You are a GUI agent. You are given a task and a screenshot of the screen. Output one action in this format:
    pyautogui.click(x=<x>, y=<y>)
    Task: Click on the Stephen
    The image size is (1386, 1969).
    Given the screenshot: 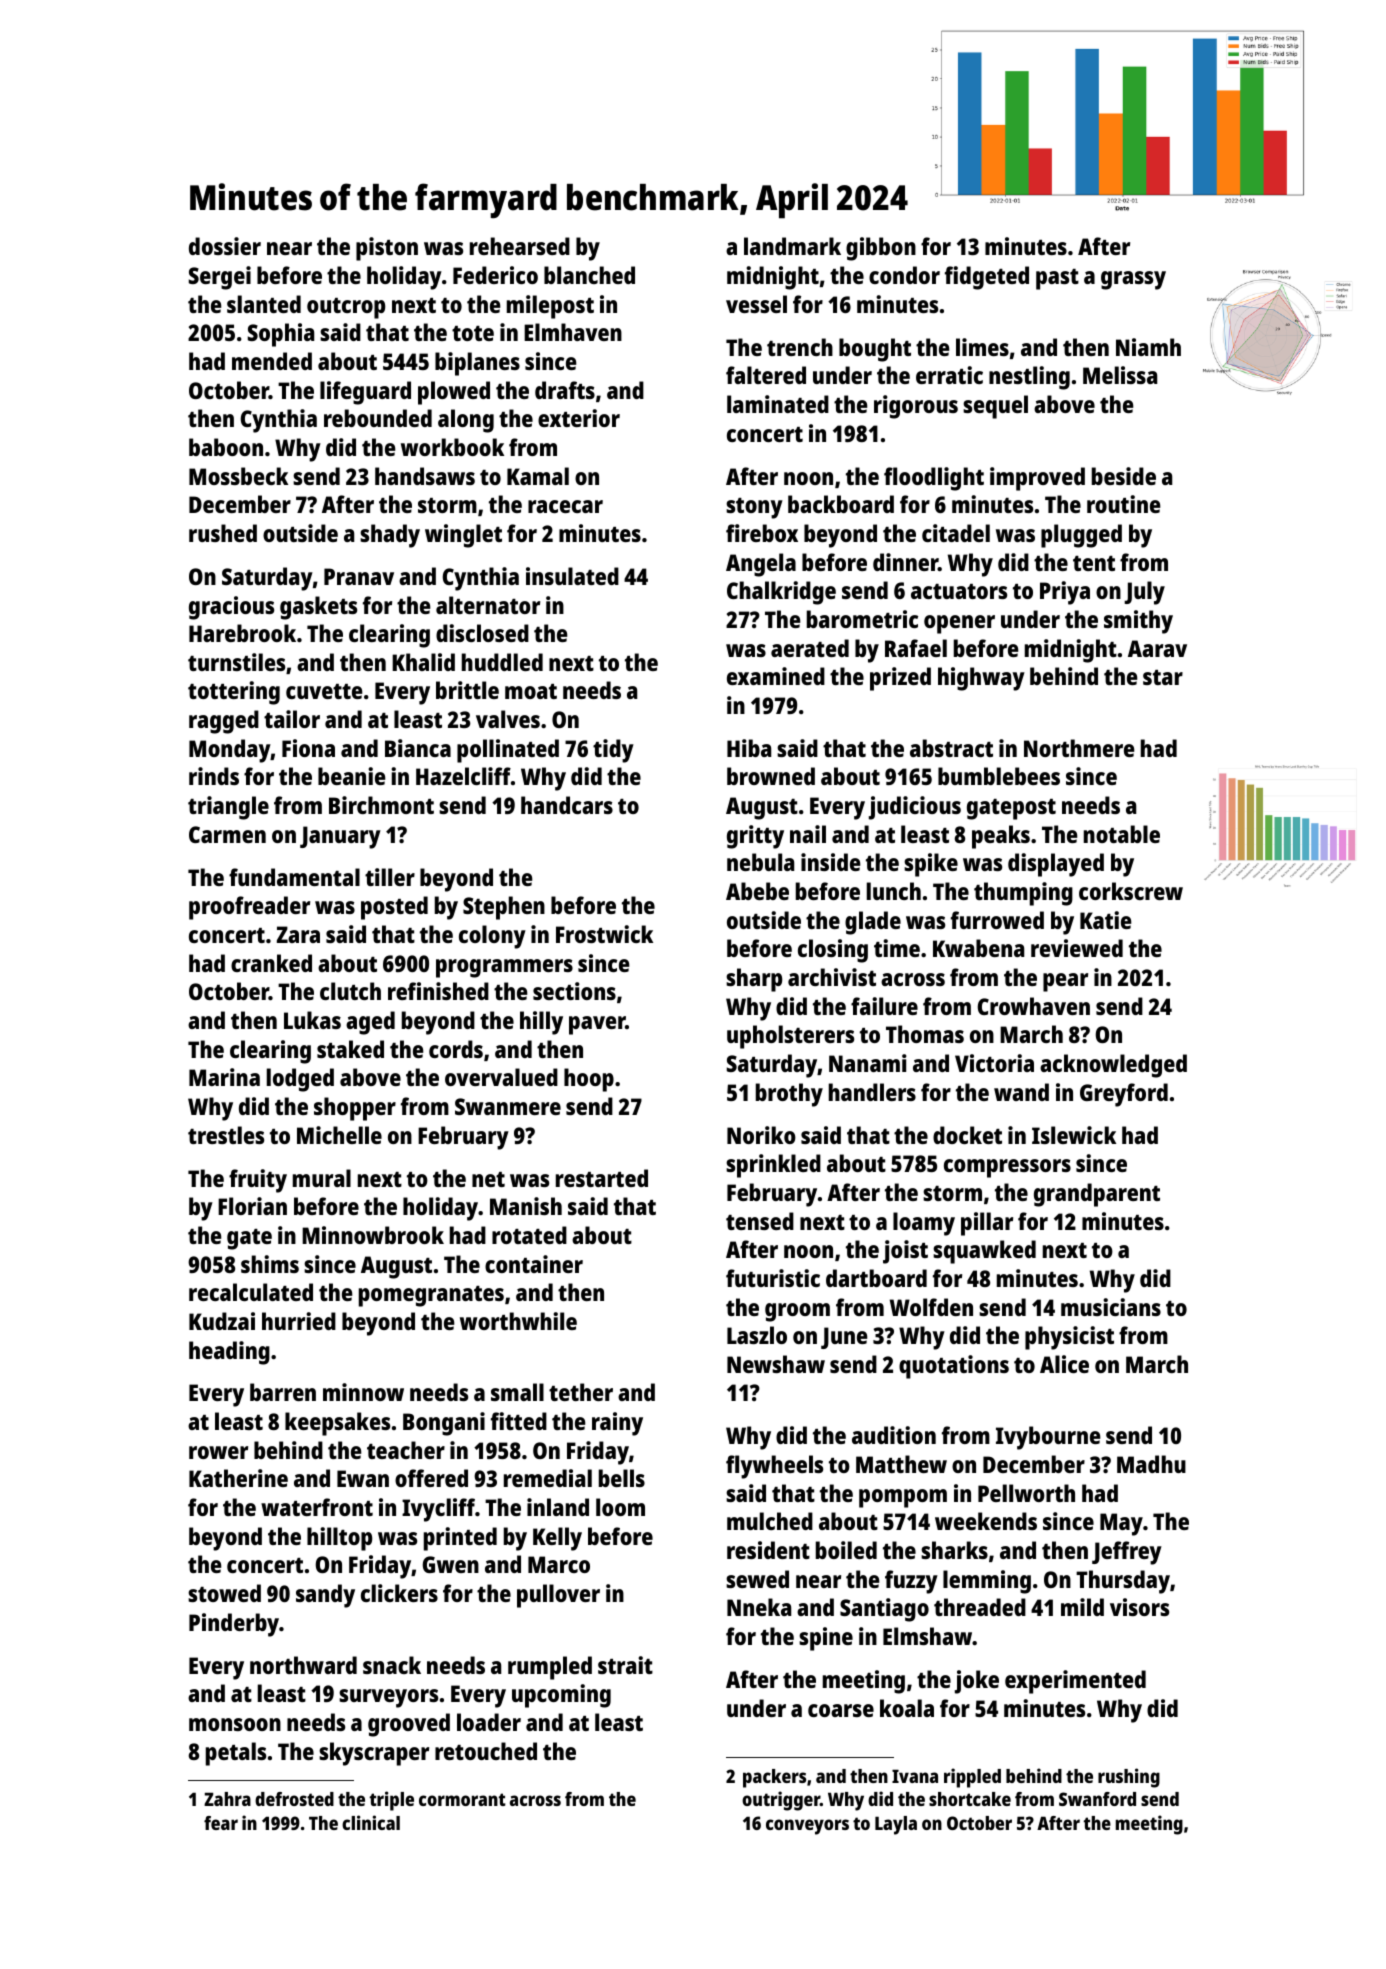 What is the action you would take?
    pyautogui.click(x=504, y=908)
